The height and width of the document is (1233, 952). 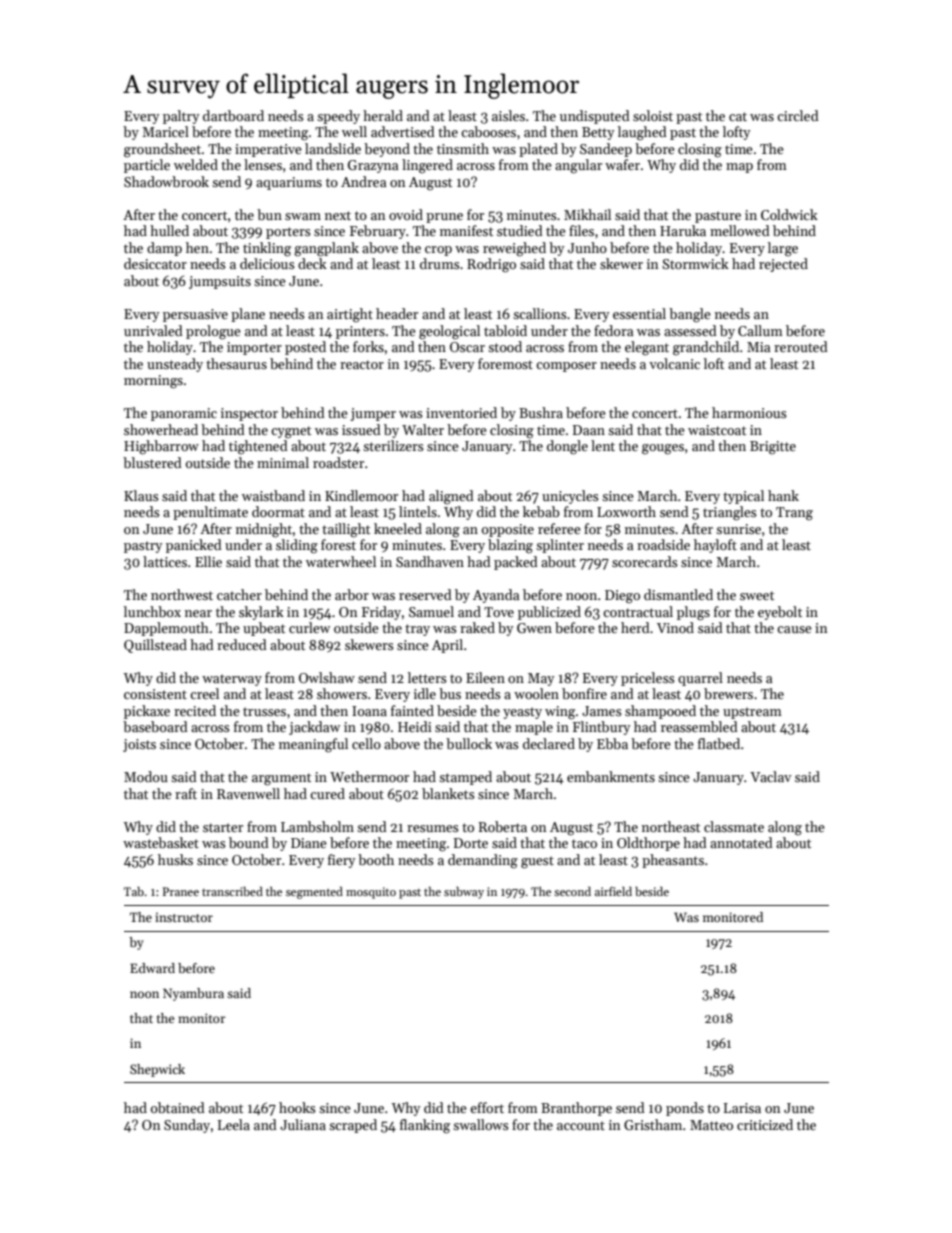 I want to click on Brigitte, so click(x=773, y=448).
